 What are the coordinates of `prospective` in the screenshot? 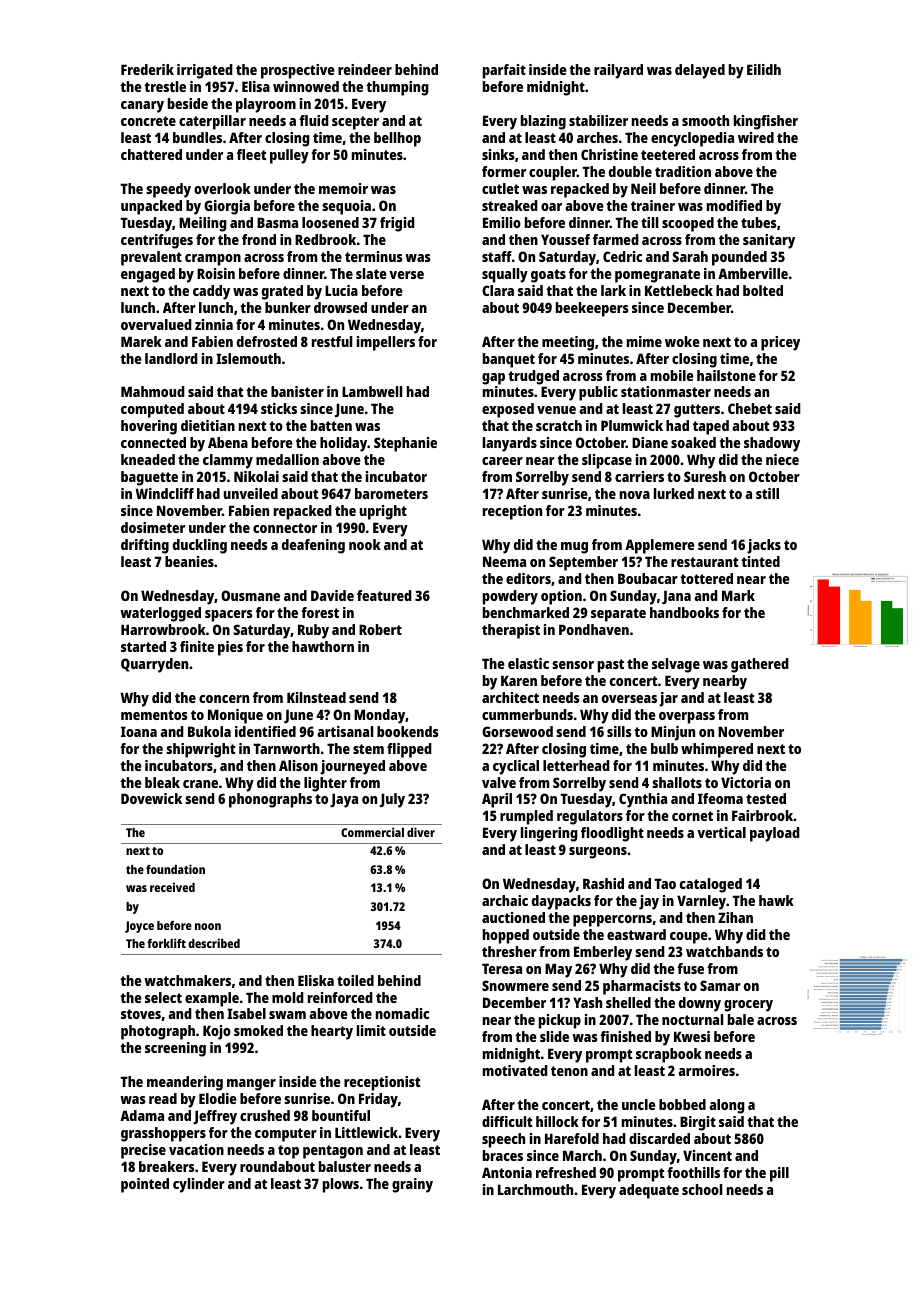 It's located at (298, 71).
